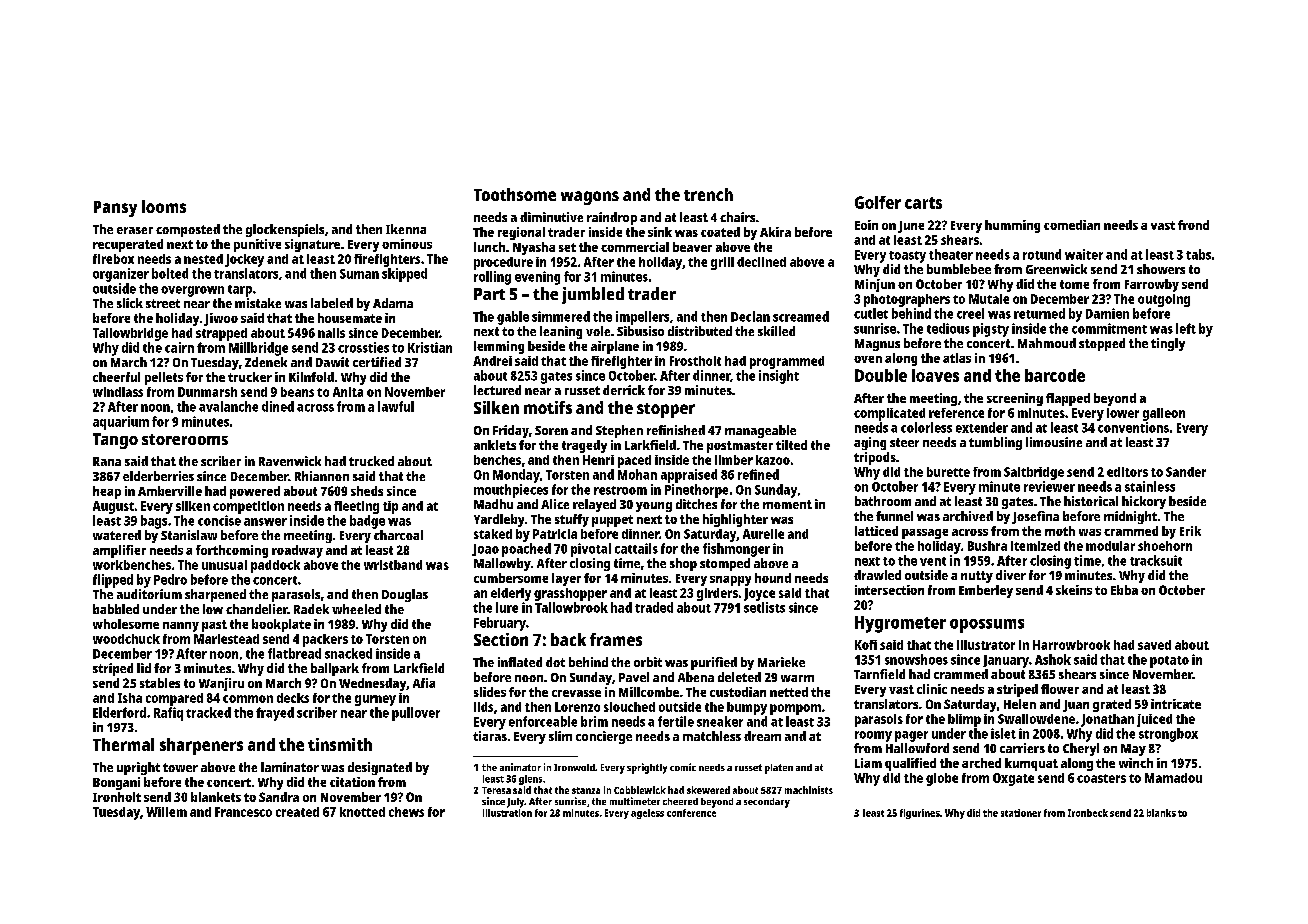 This page has width=1308, height=924. I want to click on humming, so click(1012, 226).
